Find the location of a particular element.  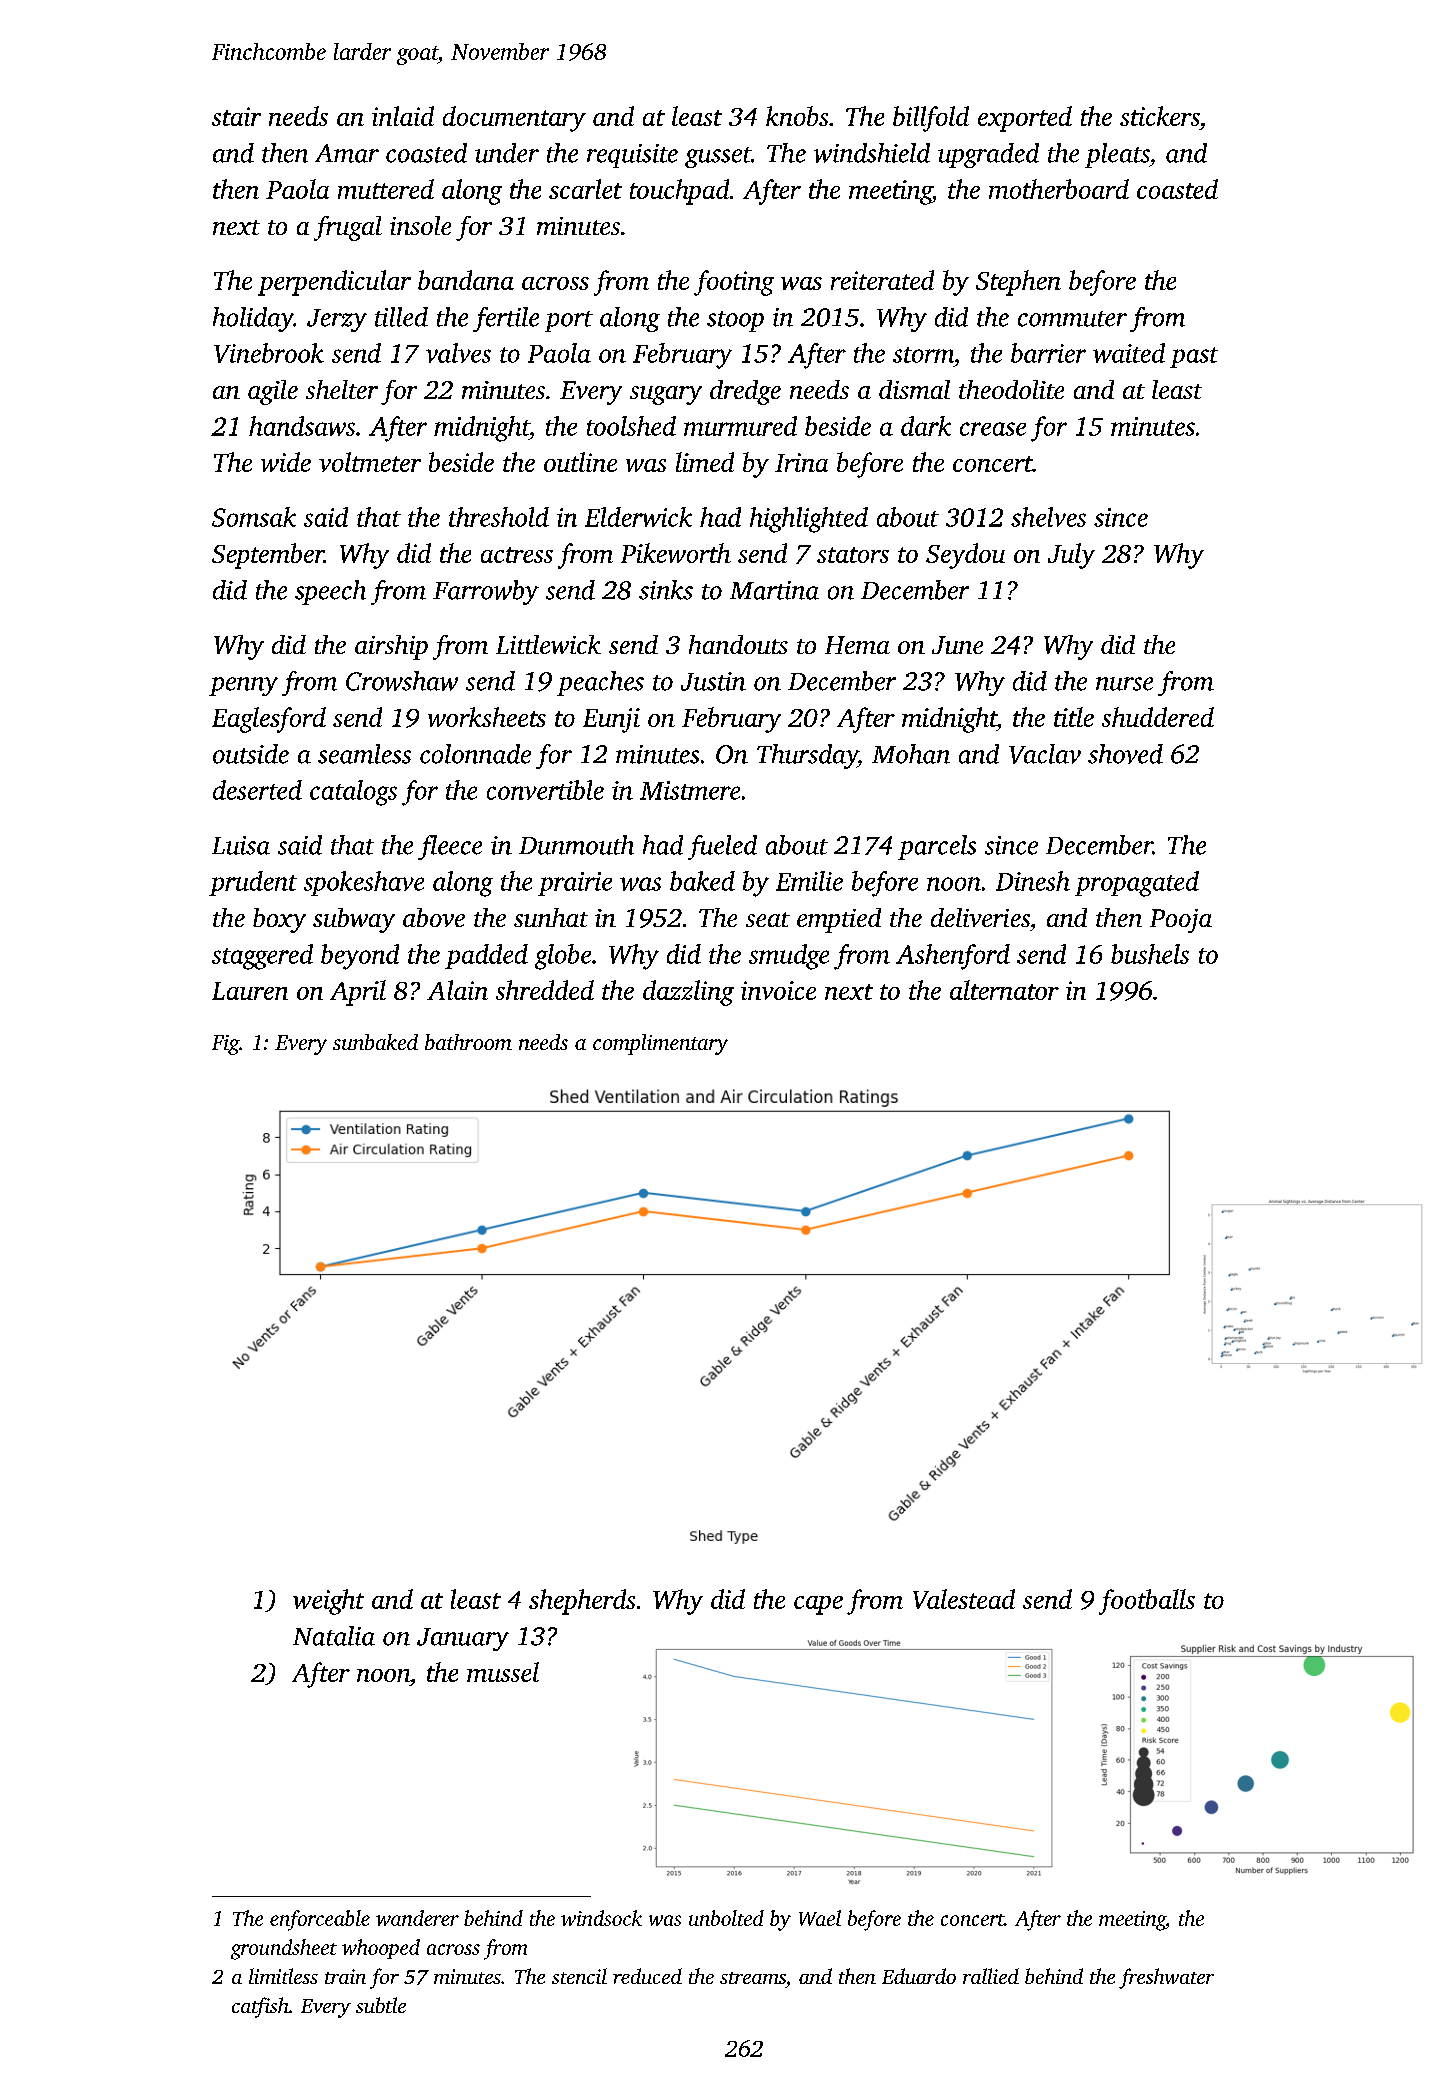

complimentary is located at coordinates (660, 1044).
